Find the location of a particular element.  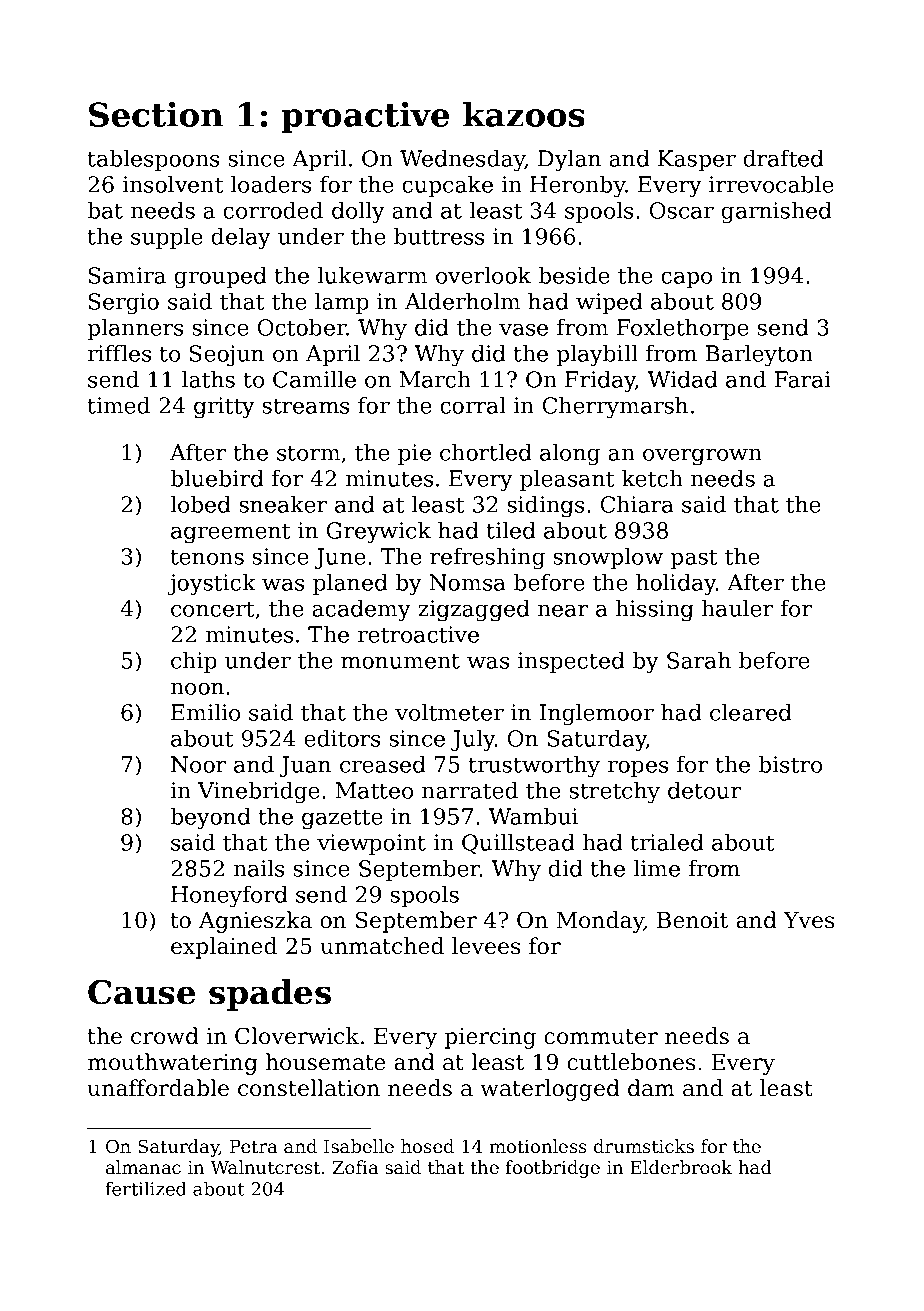

footbridge is located at coordinates (552, 1169).
